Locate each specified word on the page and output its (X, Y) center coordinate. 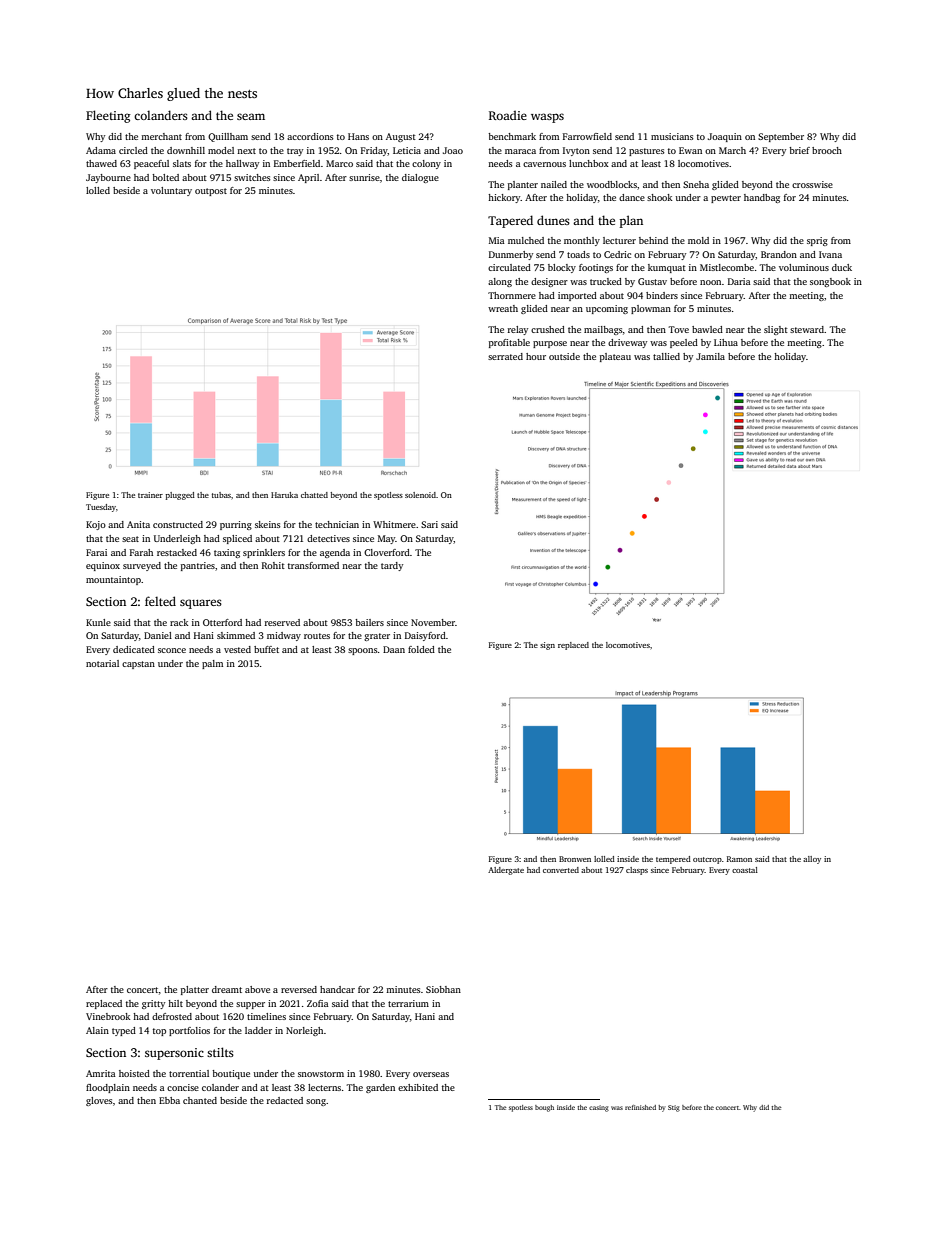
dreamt (227, 989)
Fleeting (108, 116)
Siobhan (443, 989)
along (500, 282)
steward (807, 329)
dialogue (420, 178)
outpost (211, 192)
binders (662, 295)
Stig (674, 1108)
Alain (97, 1030)
